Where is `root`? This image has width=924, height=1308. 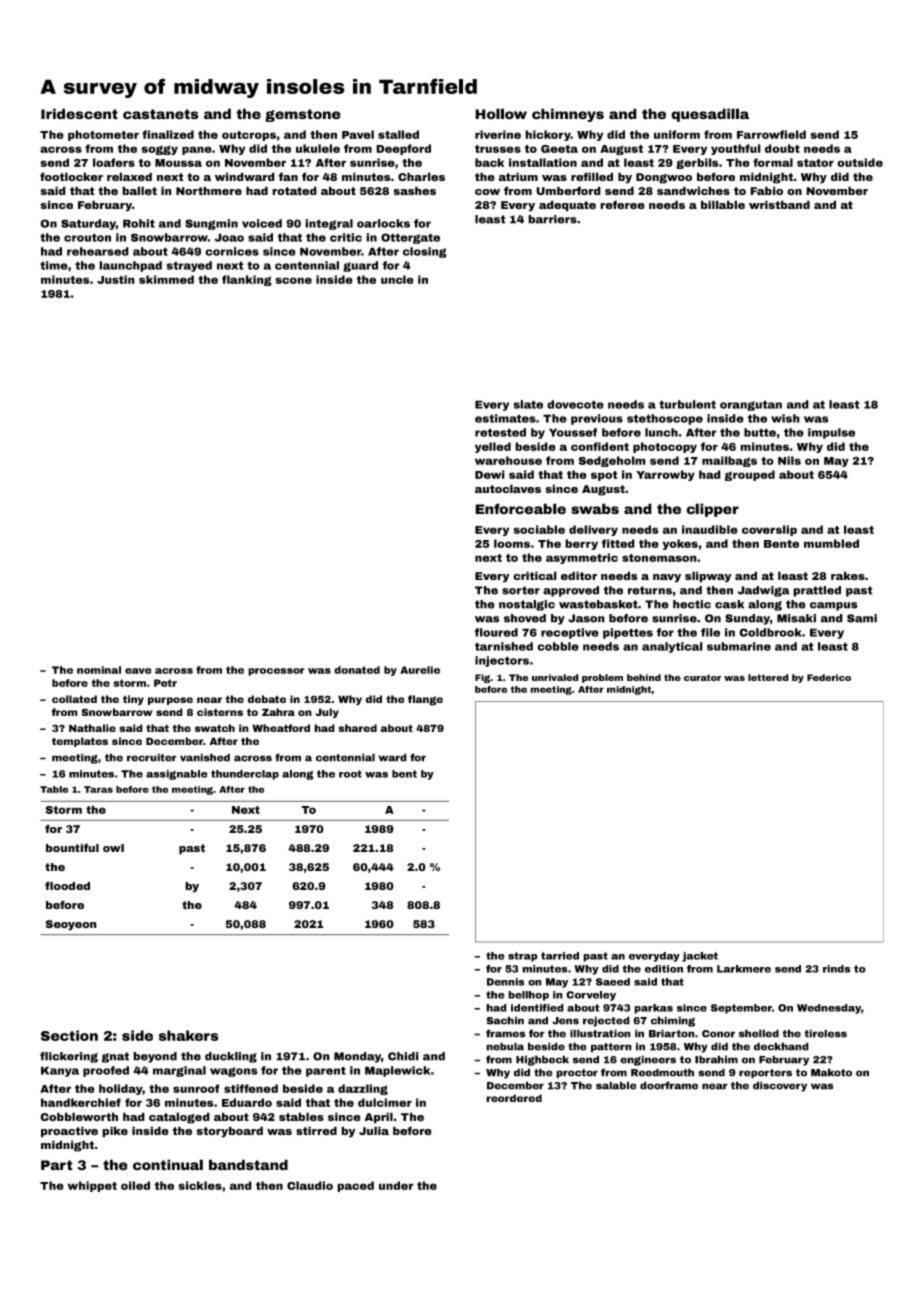 root is located at coordinates (350, 774).
